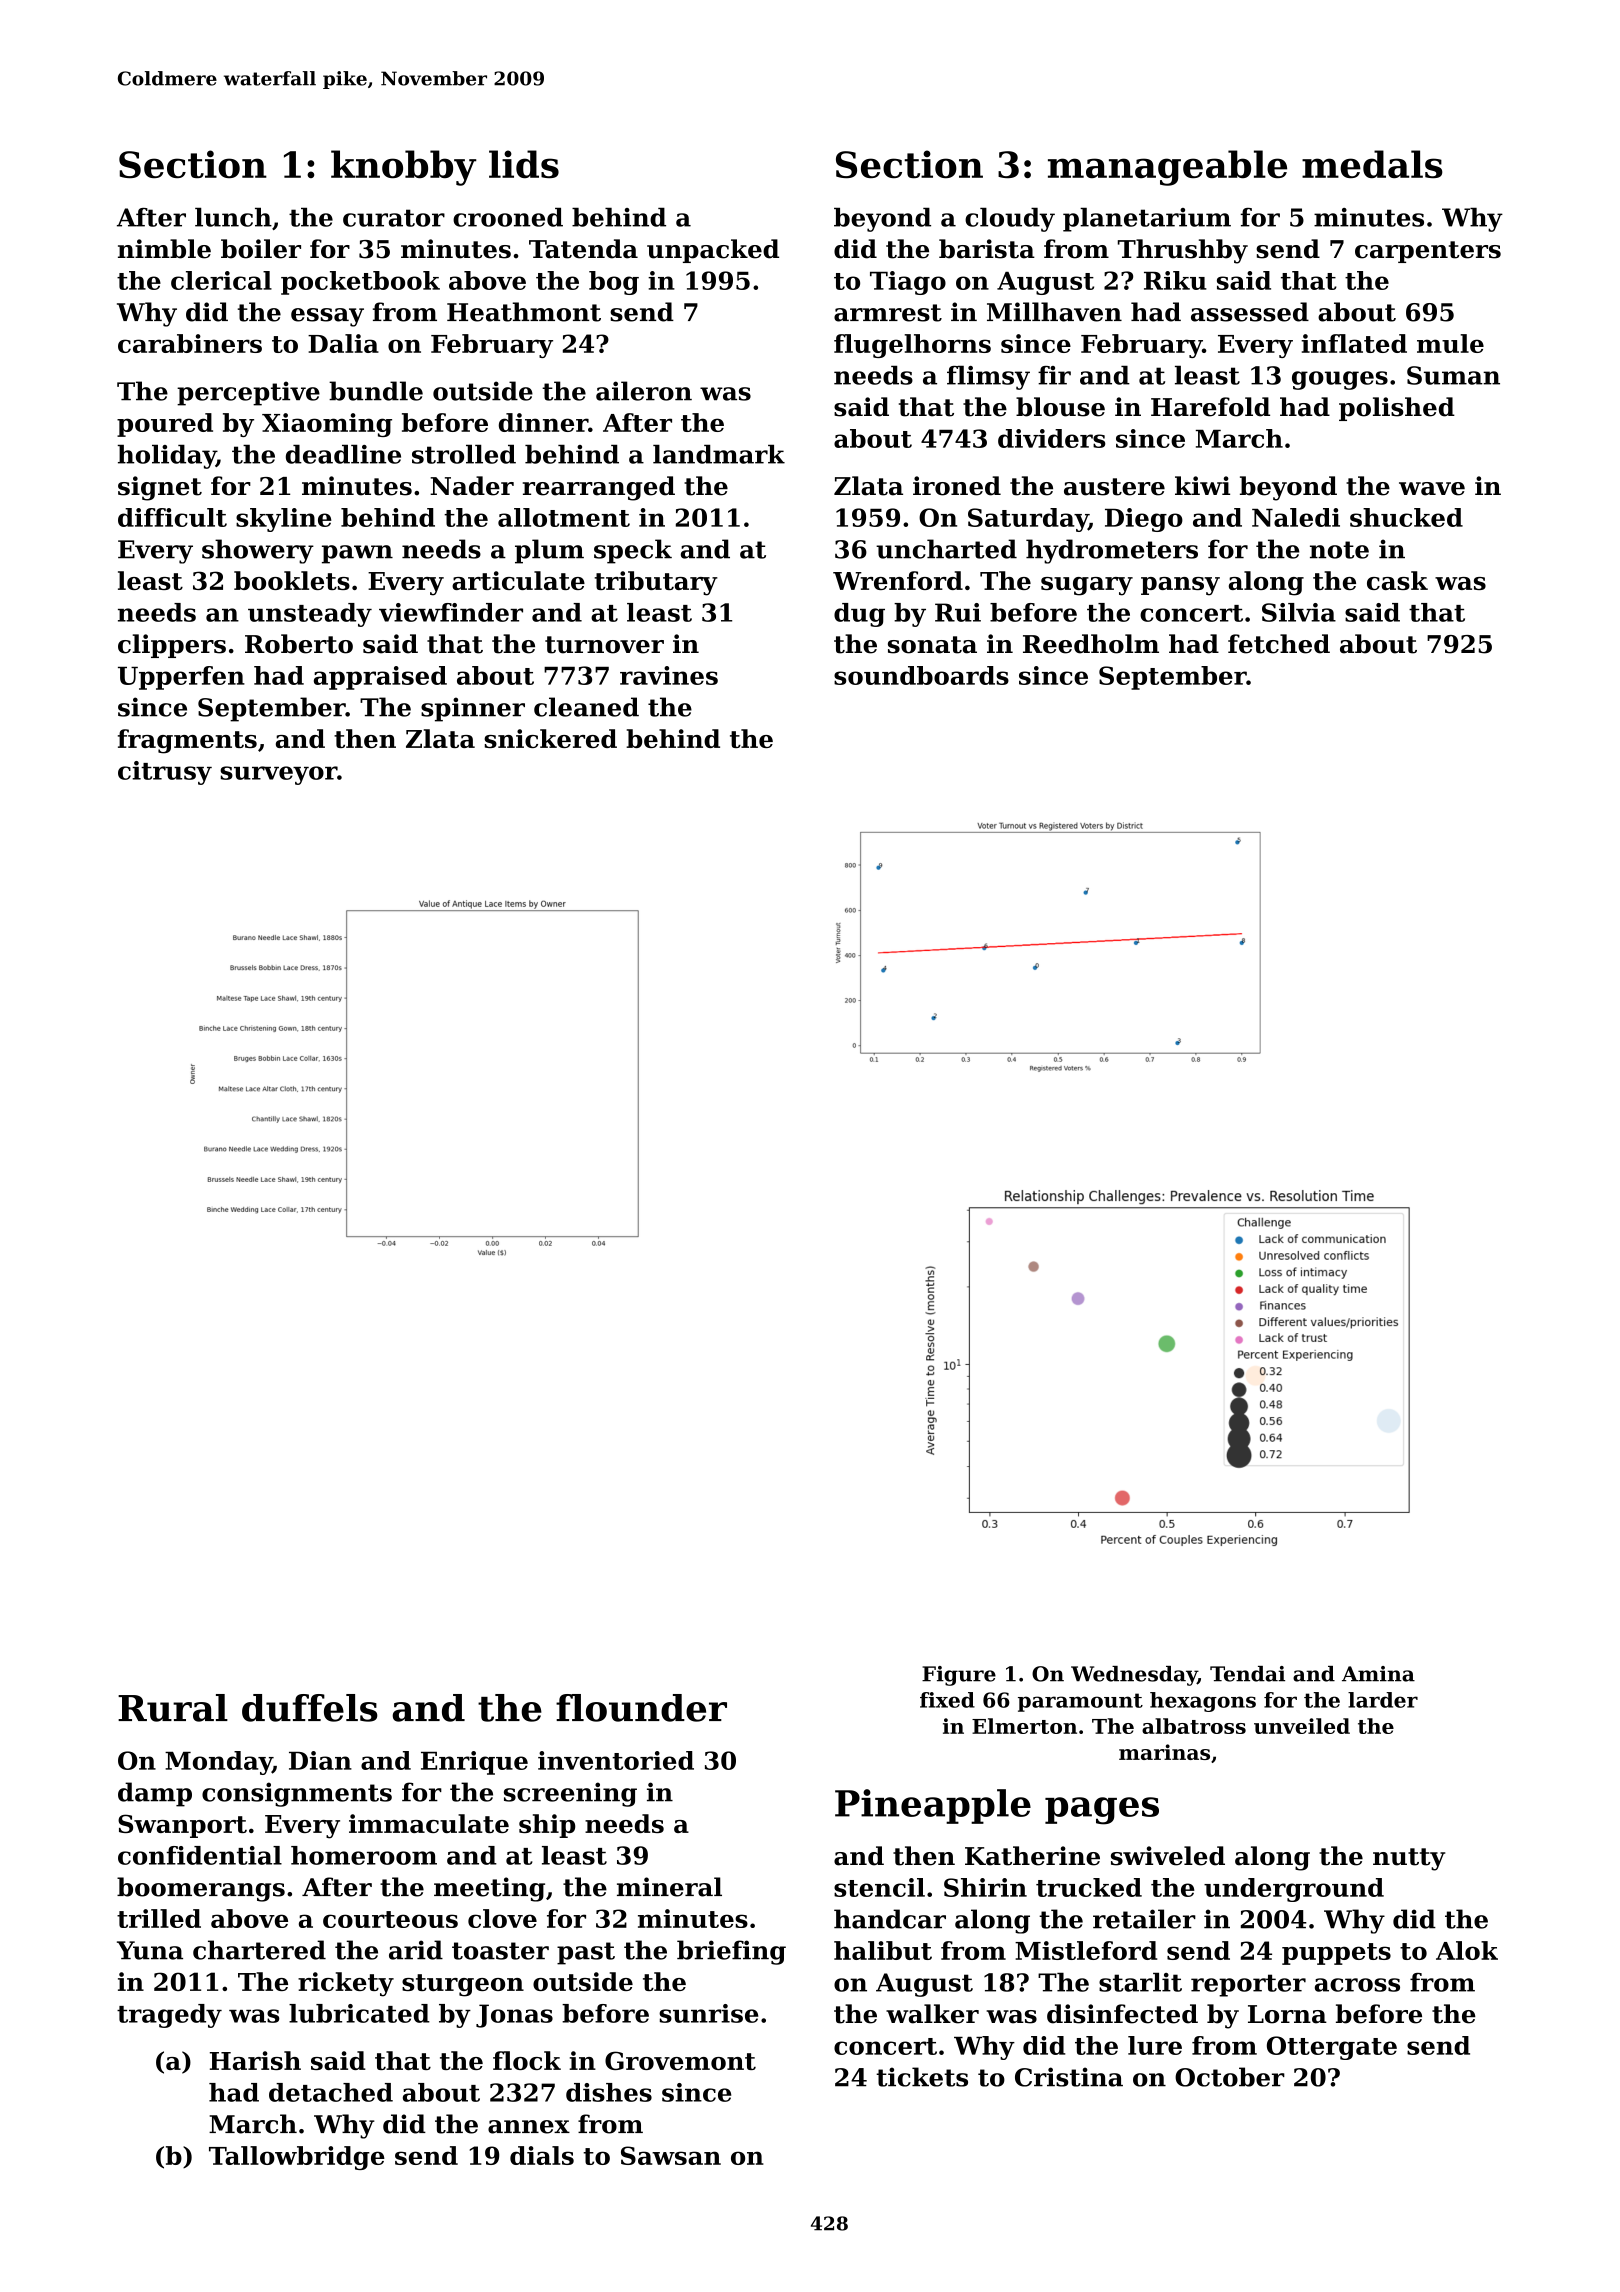 The width and height of the image is (1620, 2292). I want to click on fetched, so click(1279, 644).
